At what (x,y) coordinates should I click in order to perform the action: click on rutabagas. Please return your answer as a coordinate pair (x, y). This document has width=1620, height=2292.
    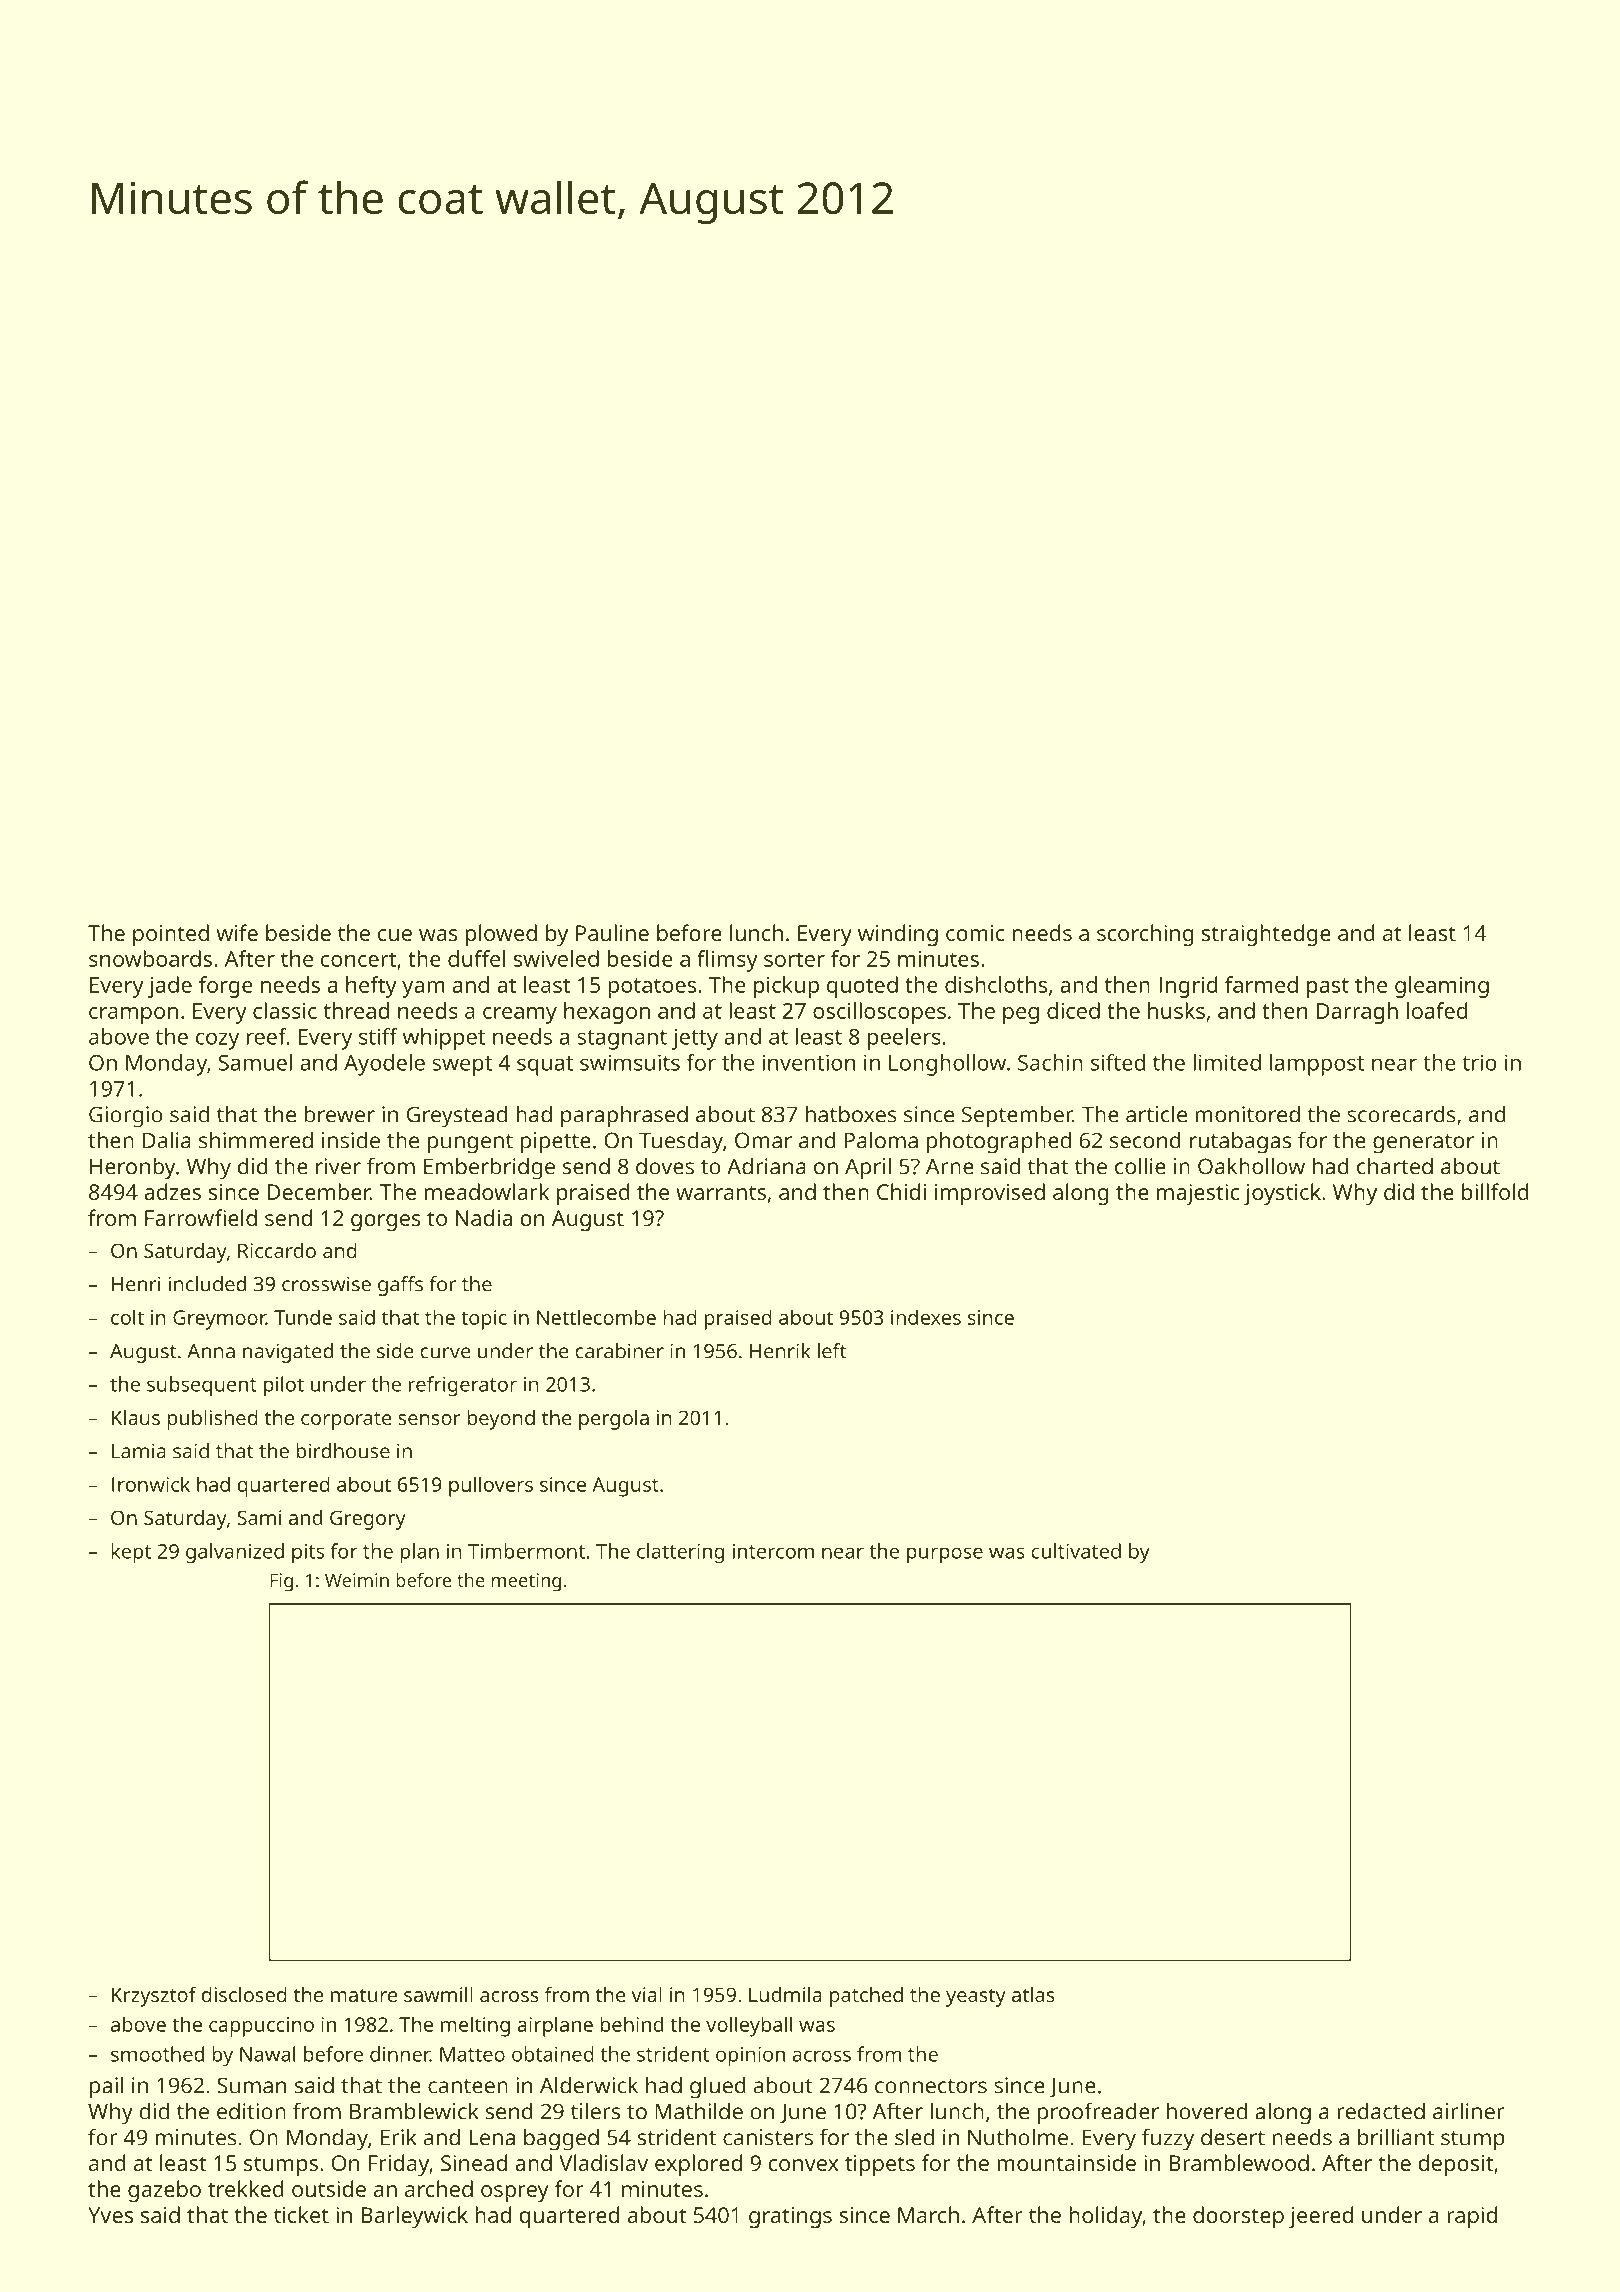
    Looking at the image, I should click on (1240, 1142).
